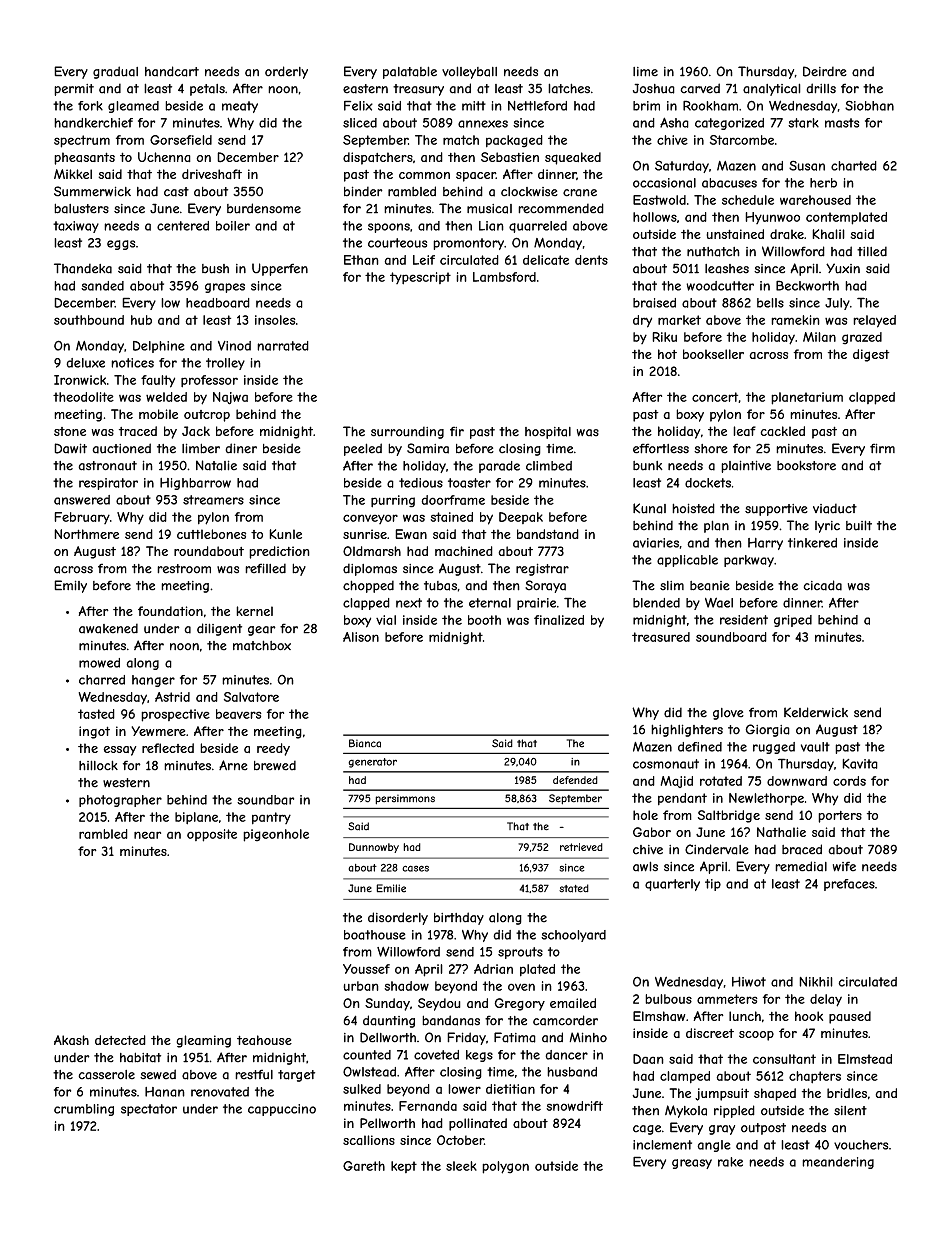 This page has width=952, height=1233. I want to click on Kunal, so click(649, 508).
